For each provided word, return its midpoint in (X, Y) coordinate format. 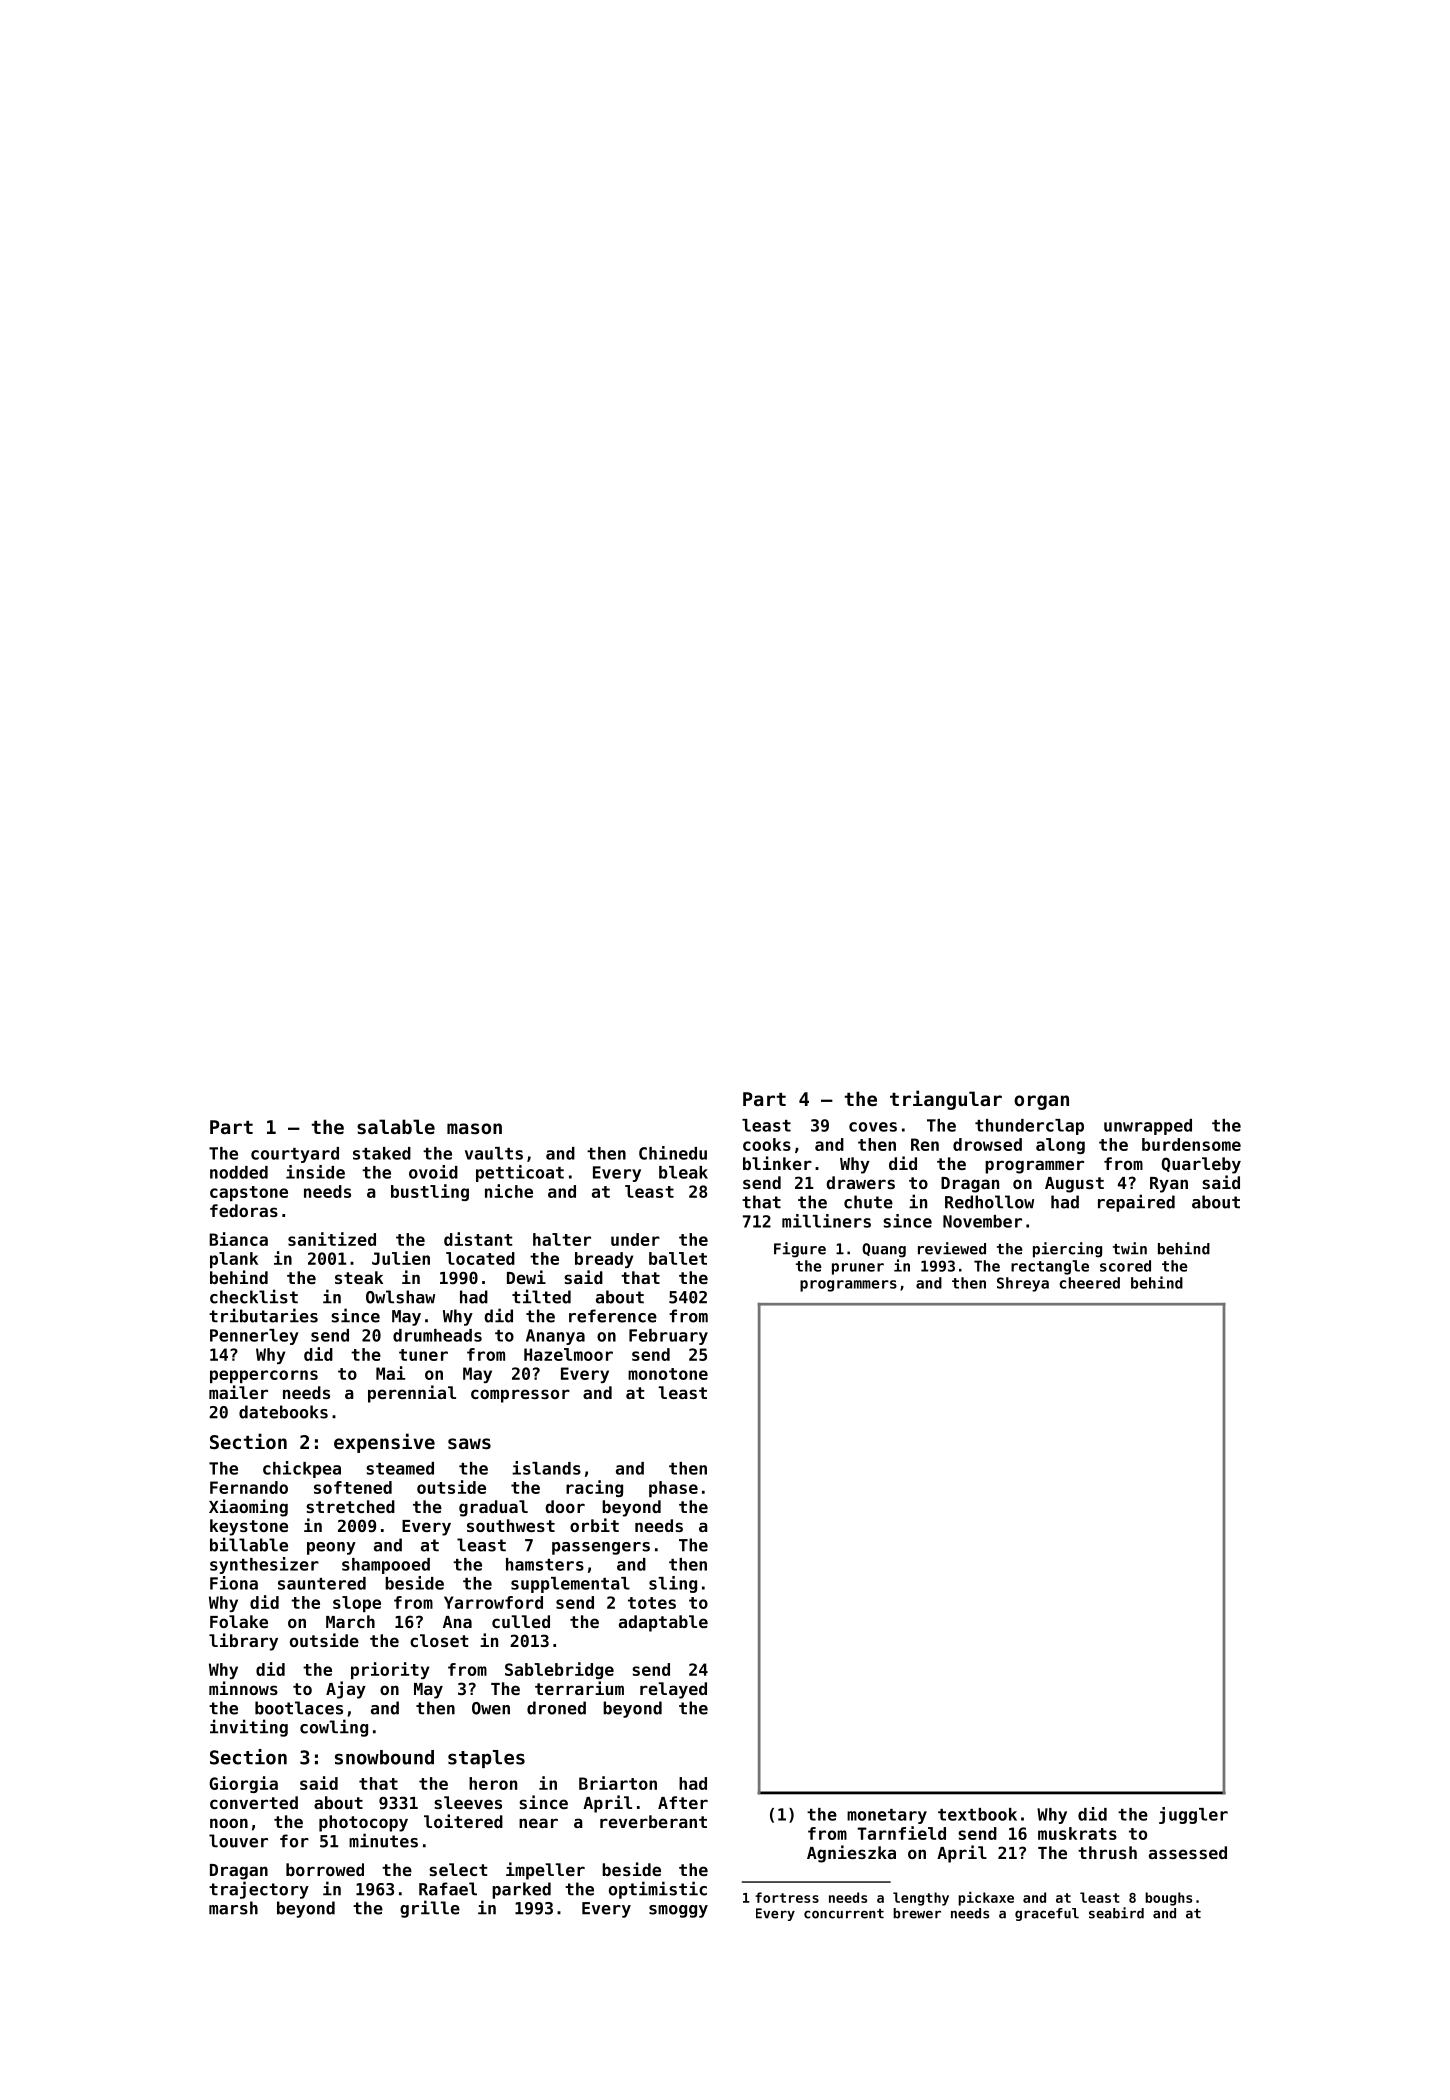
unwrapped (1148, 1127)
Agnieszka (851, 1854)
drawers (860, 1182)
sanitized (332, 1239)
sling (673, 1584)
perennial (412, 1394)
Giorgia (243, 1784)
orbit (594, 1525)
